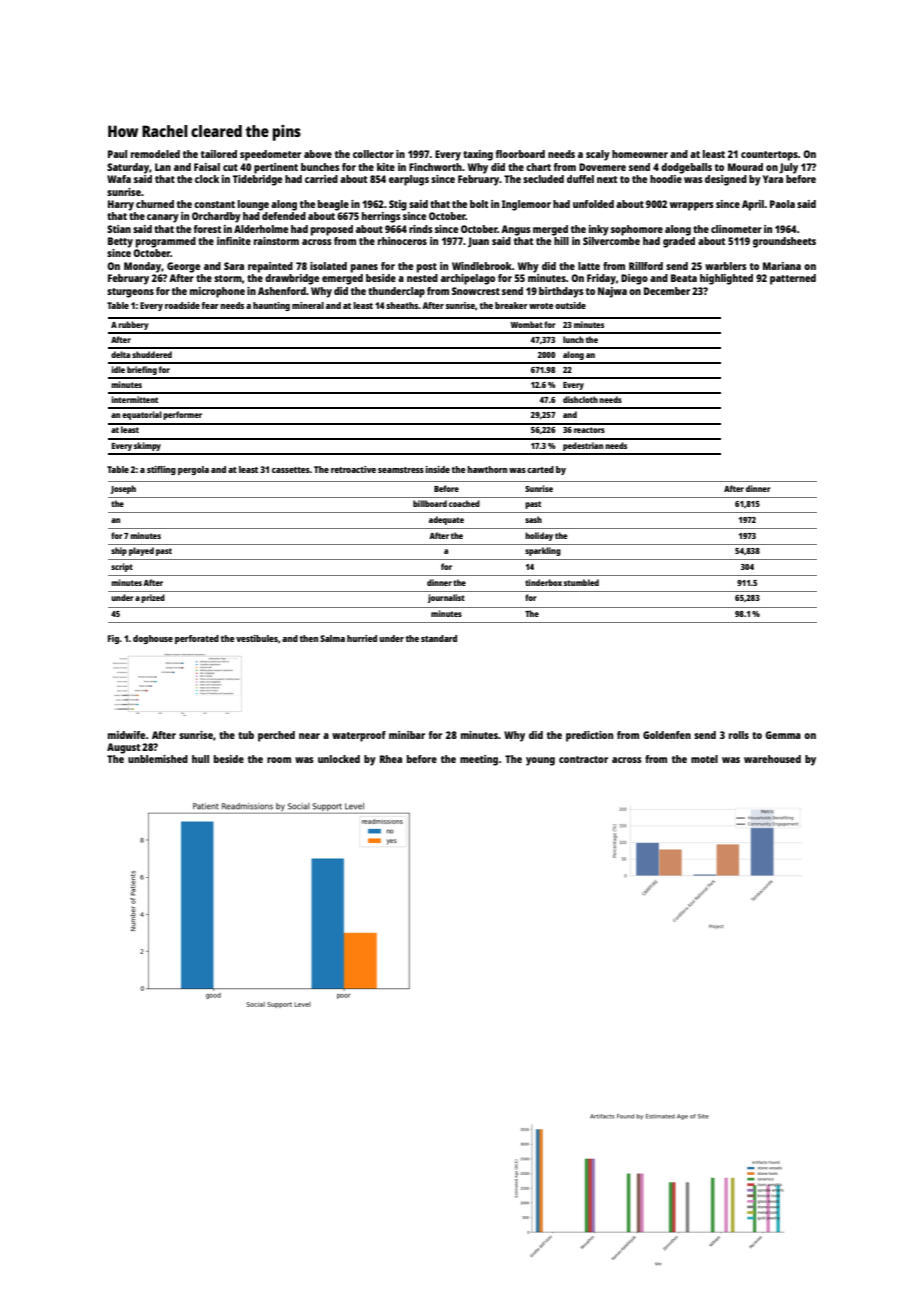 Image resolution: width=924 pixels, height=1308 pixels. What do you see at coordinates (640, 154) in the screenshot?
I see `homeowner` at bounding box center [640, 154].
